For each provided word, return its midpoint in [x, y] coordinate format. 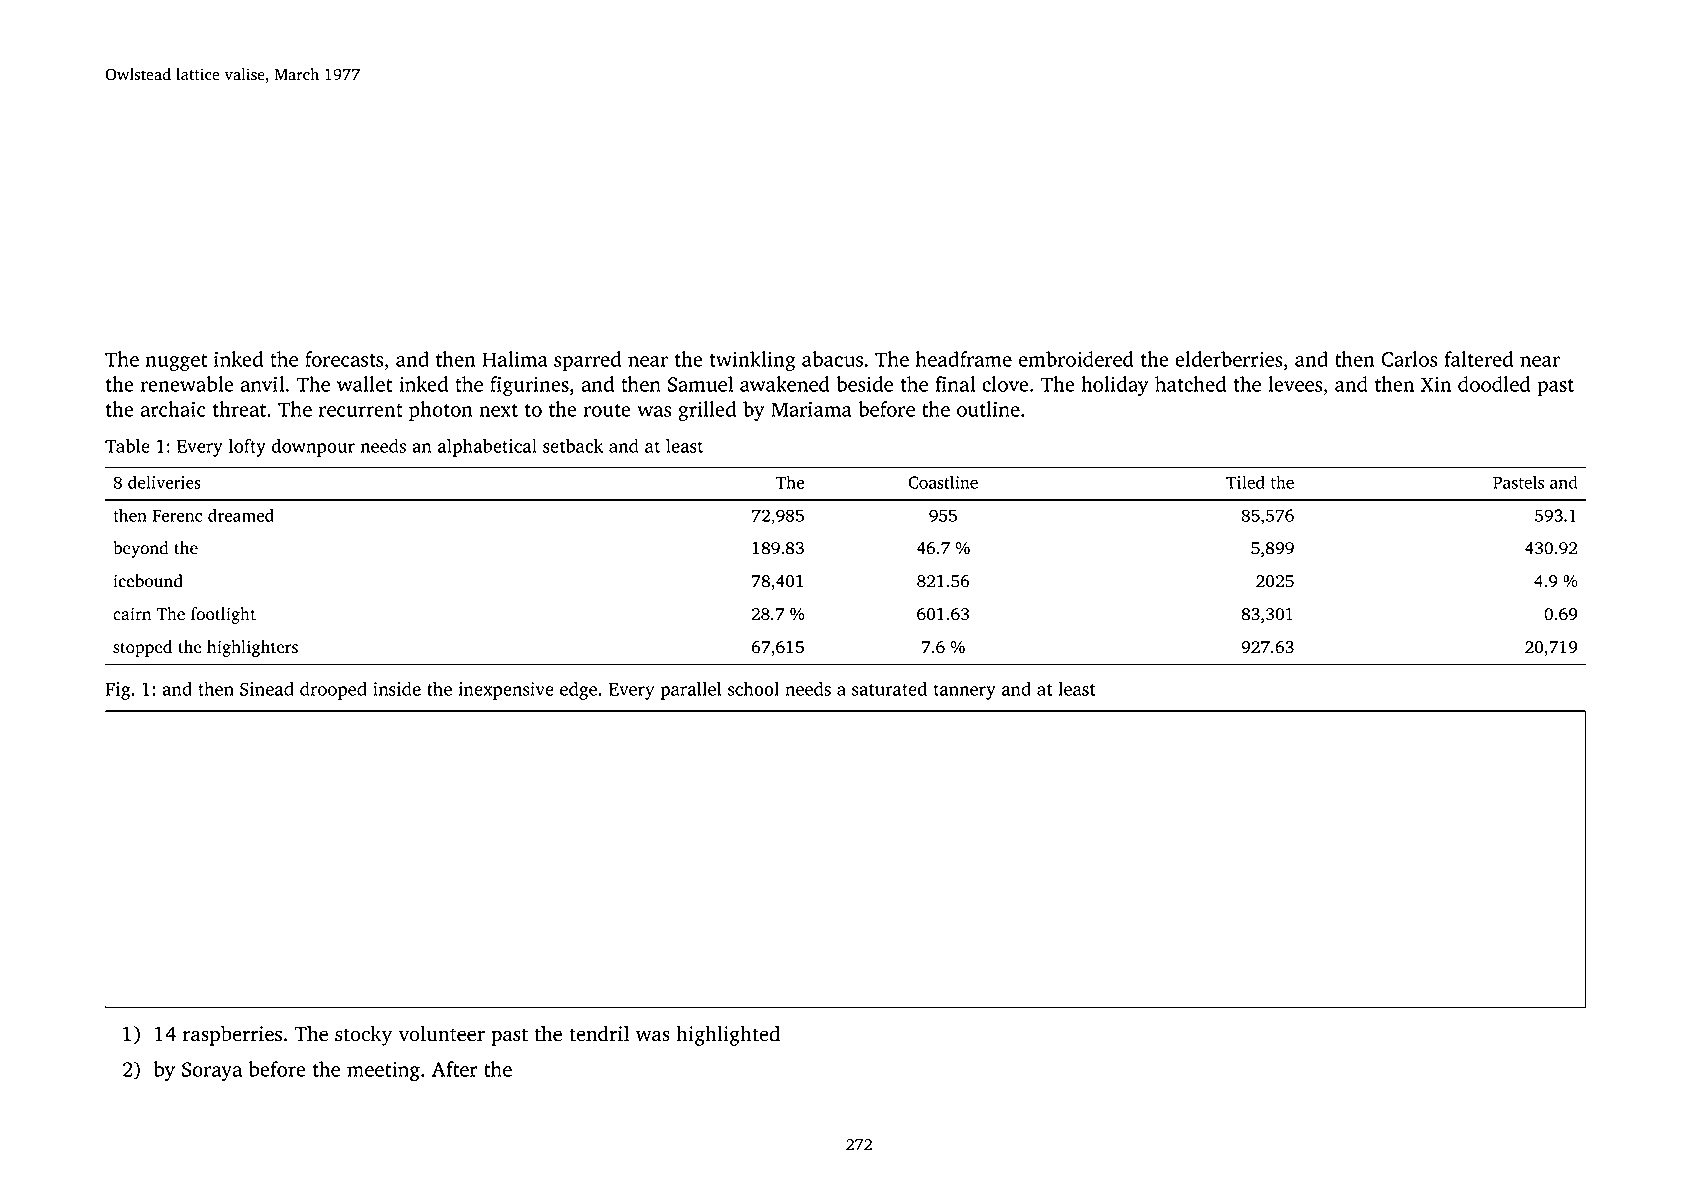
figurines [529, 386]
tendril [599, 1033]
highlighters [252, 648]
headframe [964, 359]
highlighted [728, 1035]
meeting [383, 1071]
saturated [889, 688]
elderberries [1229, 359]
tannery [965, 692]
